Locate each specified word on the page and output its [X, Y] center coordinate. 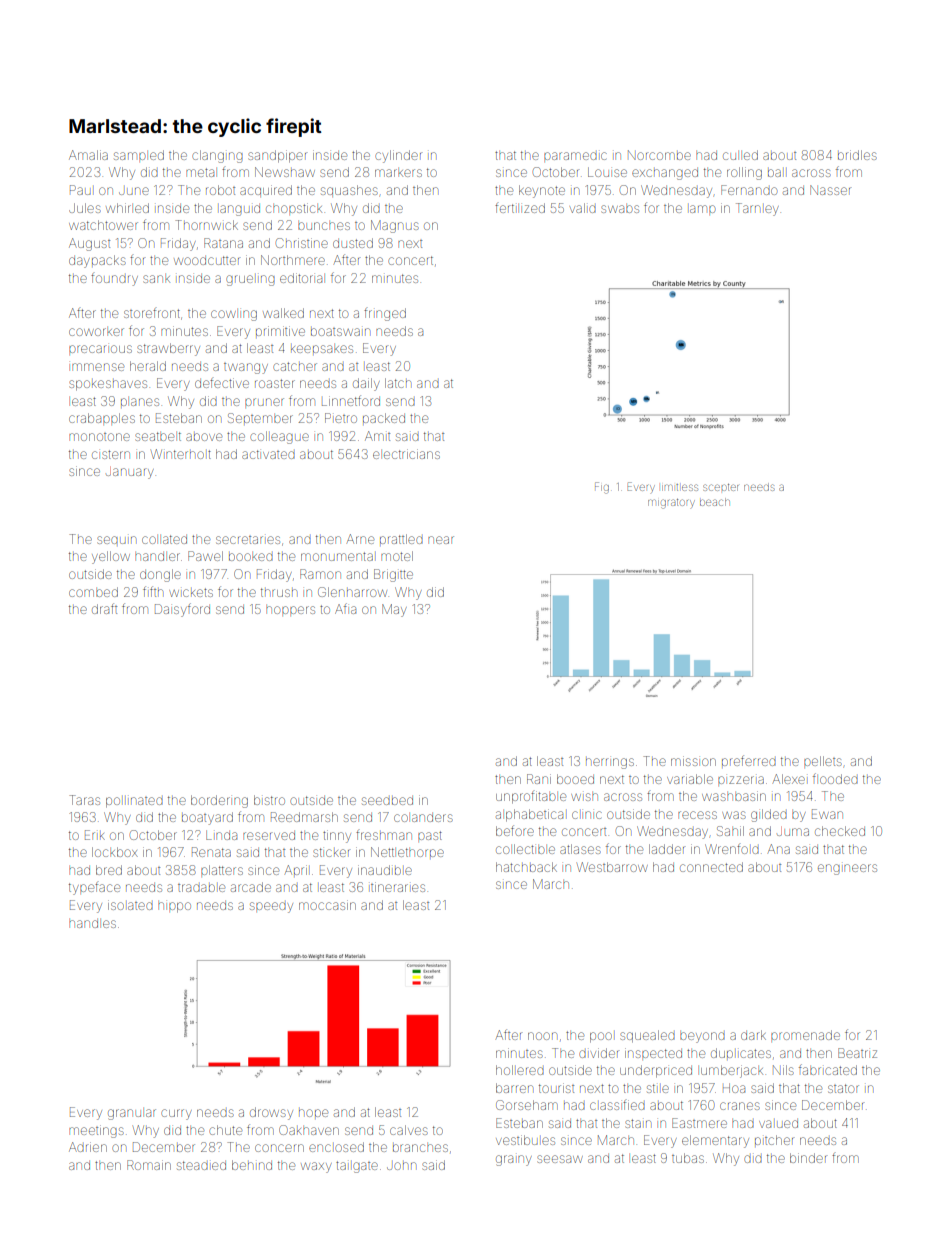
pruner [264, 402]
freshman [384, 835]
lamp [703, 209]
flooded [835, 778]
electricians [406, 454]
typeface [94, 889]
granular [132, 1114]
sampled [139, 155]
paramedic [575, 156]
